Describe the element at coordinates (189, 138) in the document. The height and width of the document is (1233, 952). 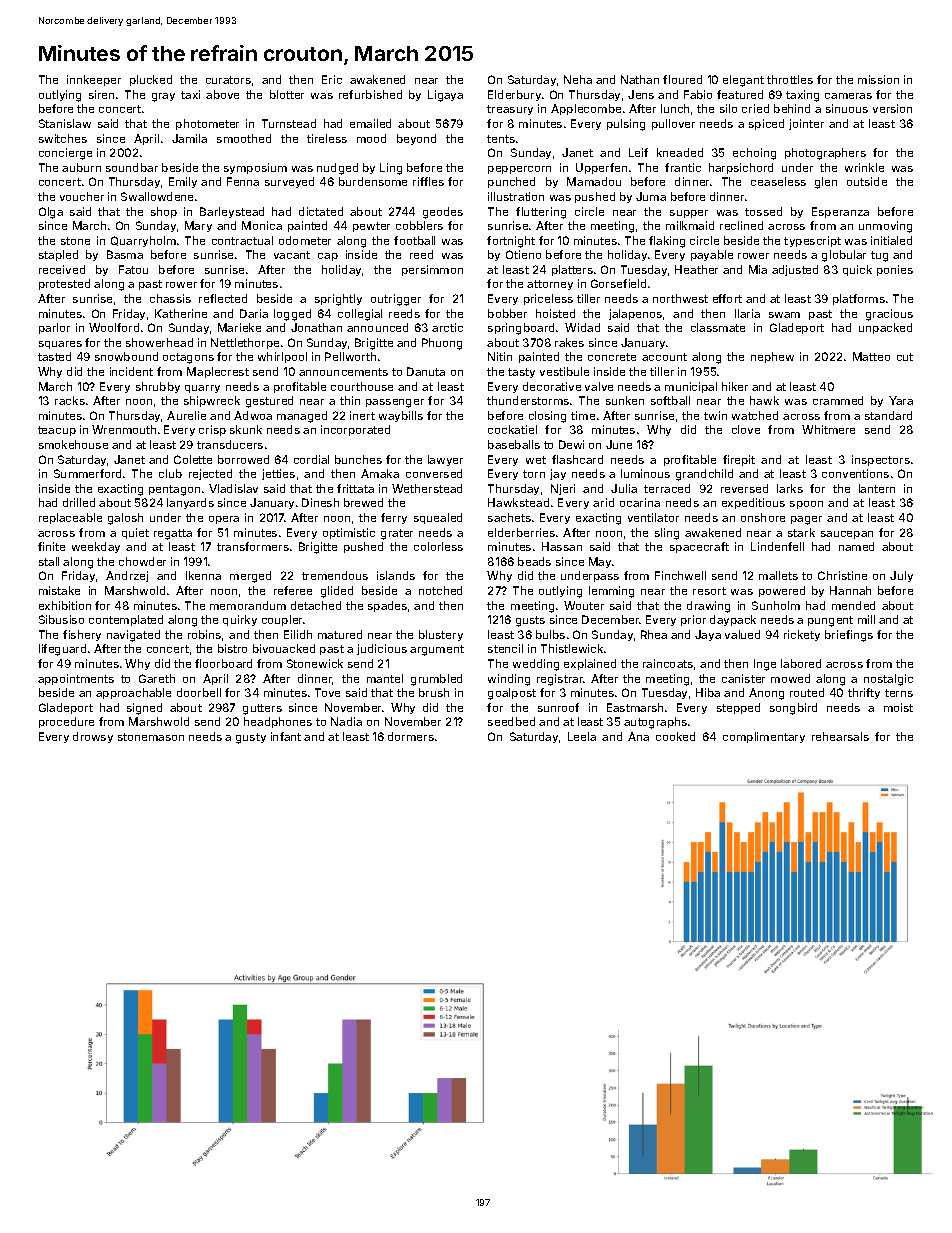
I see `Jamila` at that location.
